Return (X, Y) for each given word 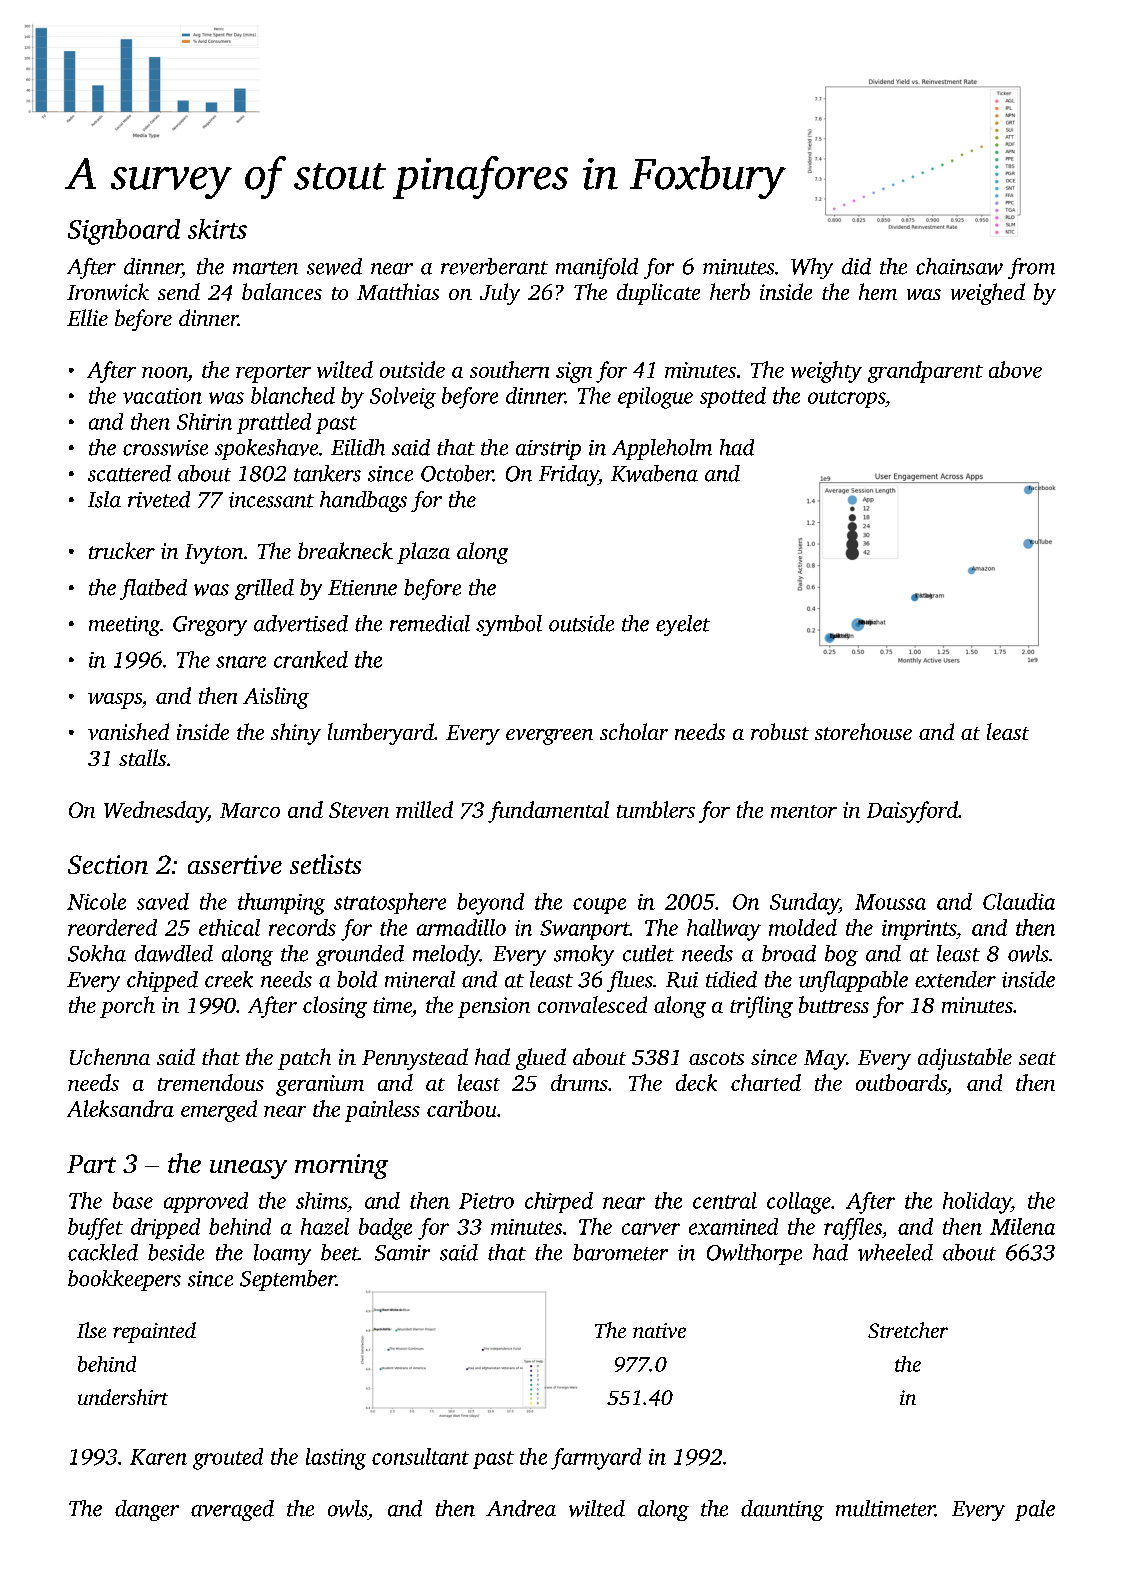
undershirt (123, 1397)
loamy (282, 1254)
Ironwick (108, 291)
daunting (782, 1510)
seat (1037, 1058)
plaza (423, 553)
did (856, 266)
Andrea (521, 1508)
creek (229, 979)
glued (541, 1059)
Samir (402, 1253)
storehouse (863, 731)
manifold (597, 268)
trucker (122, 550)
